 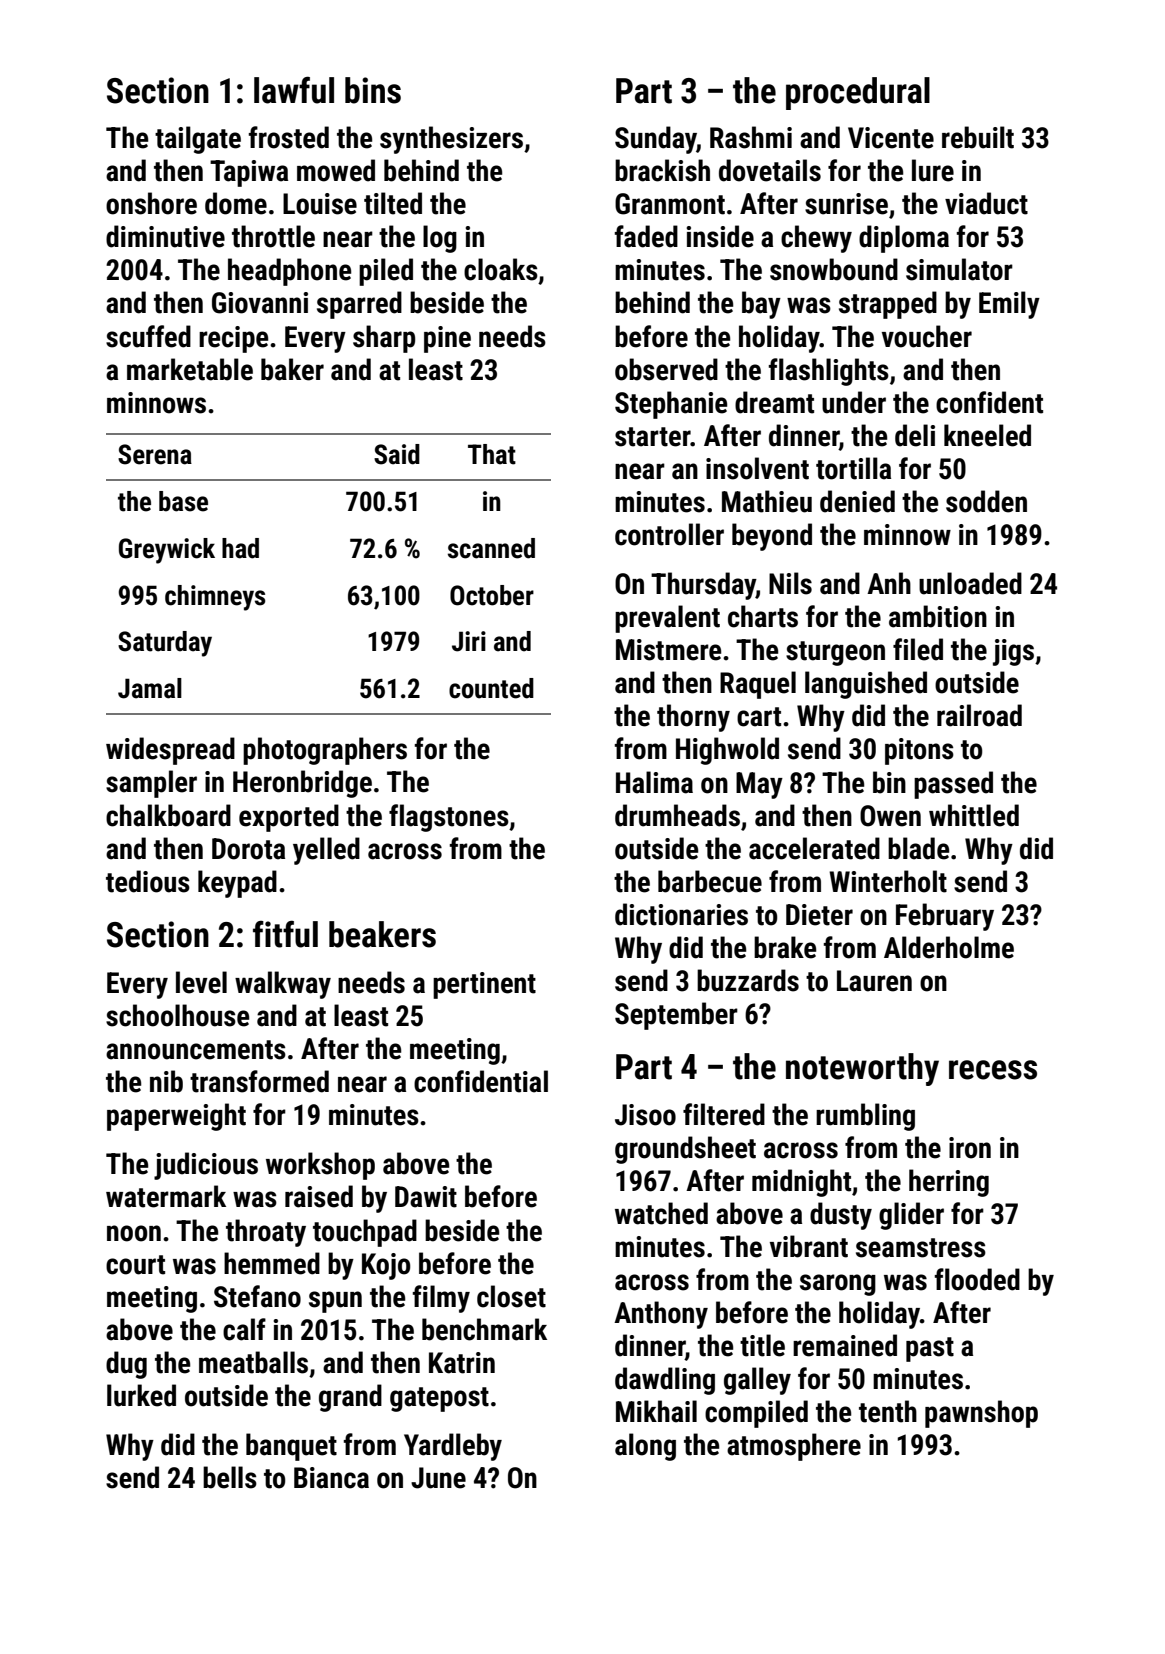 What do you see at coordinates (359, 305) in the screenshot?
I see `sparred` at bounding box center [359, 305].
